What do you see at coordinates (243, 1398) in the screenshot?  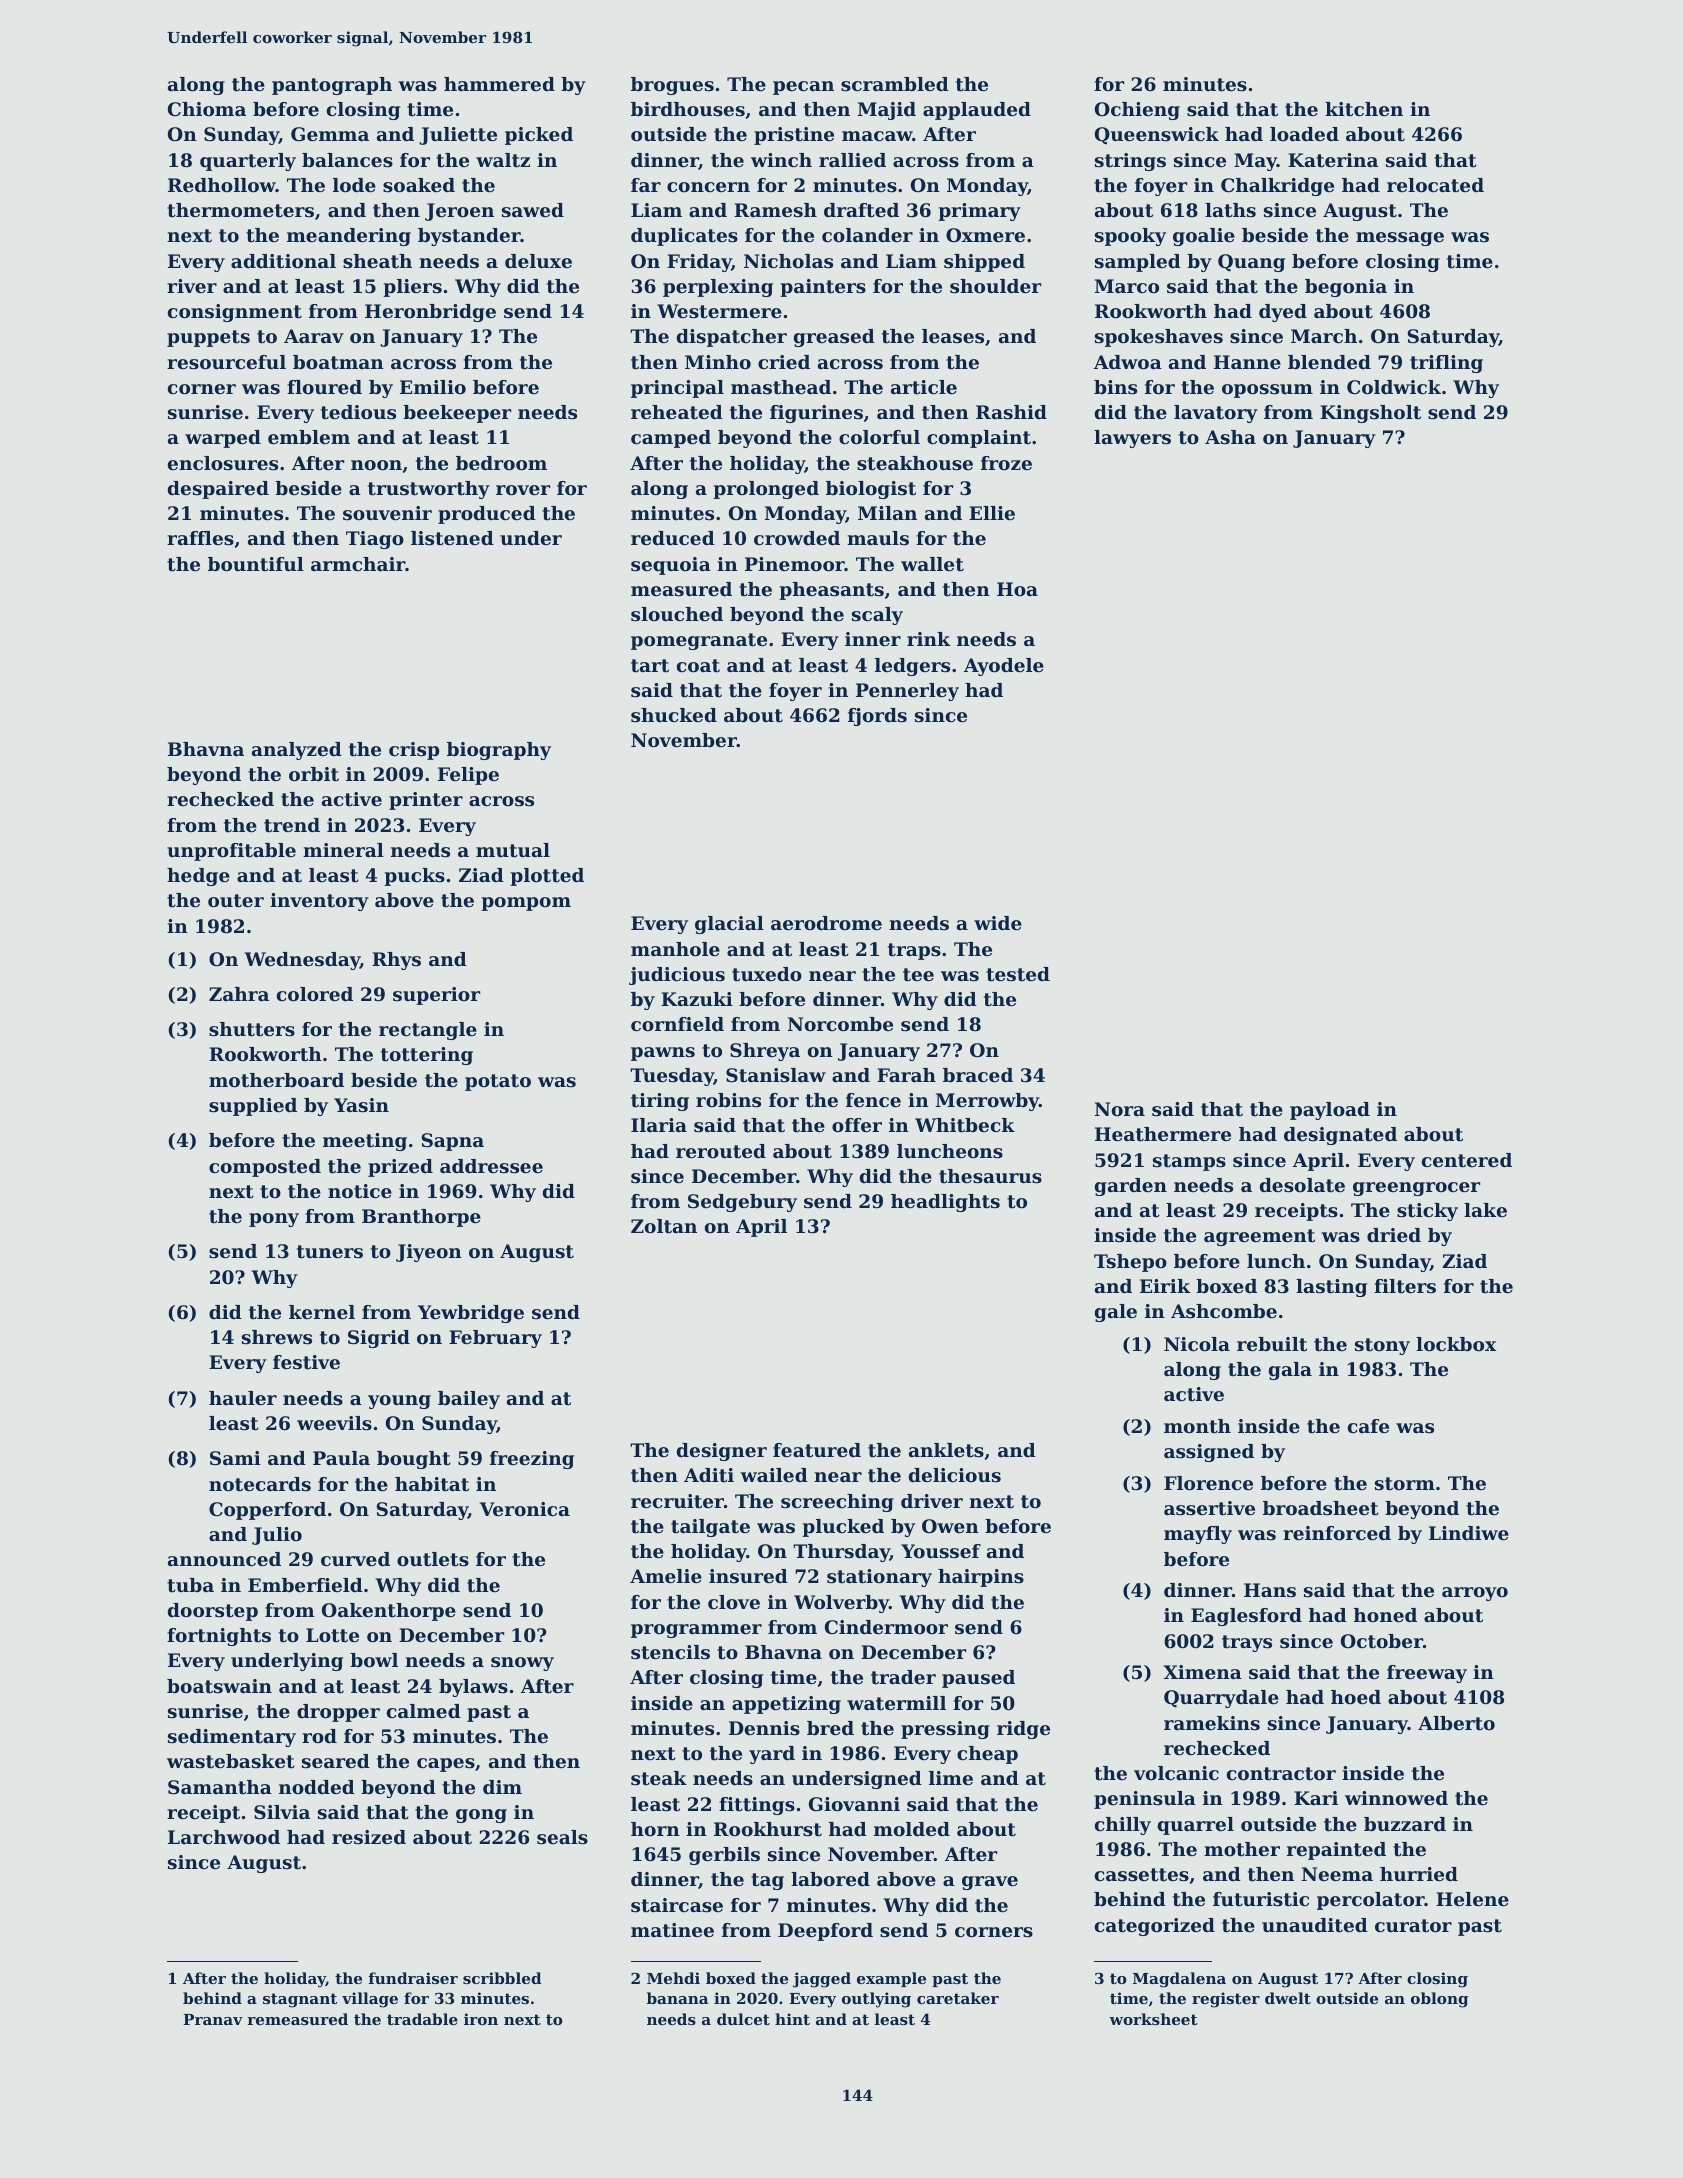 I see `hauler` at bounding box center [243, 1398].
